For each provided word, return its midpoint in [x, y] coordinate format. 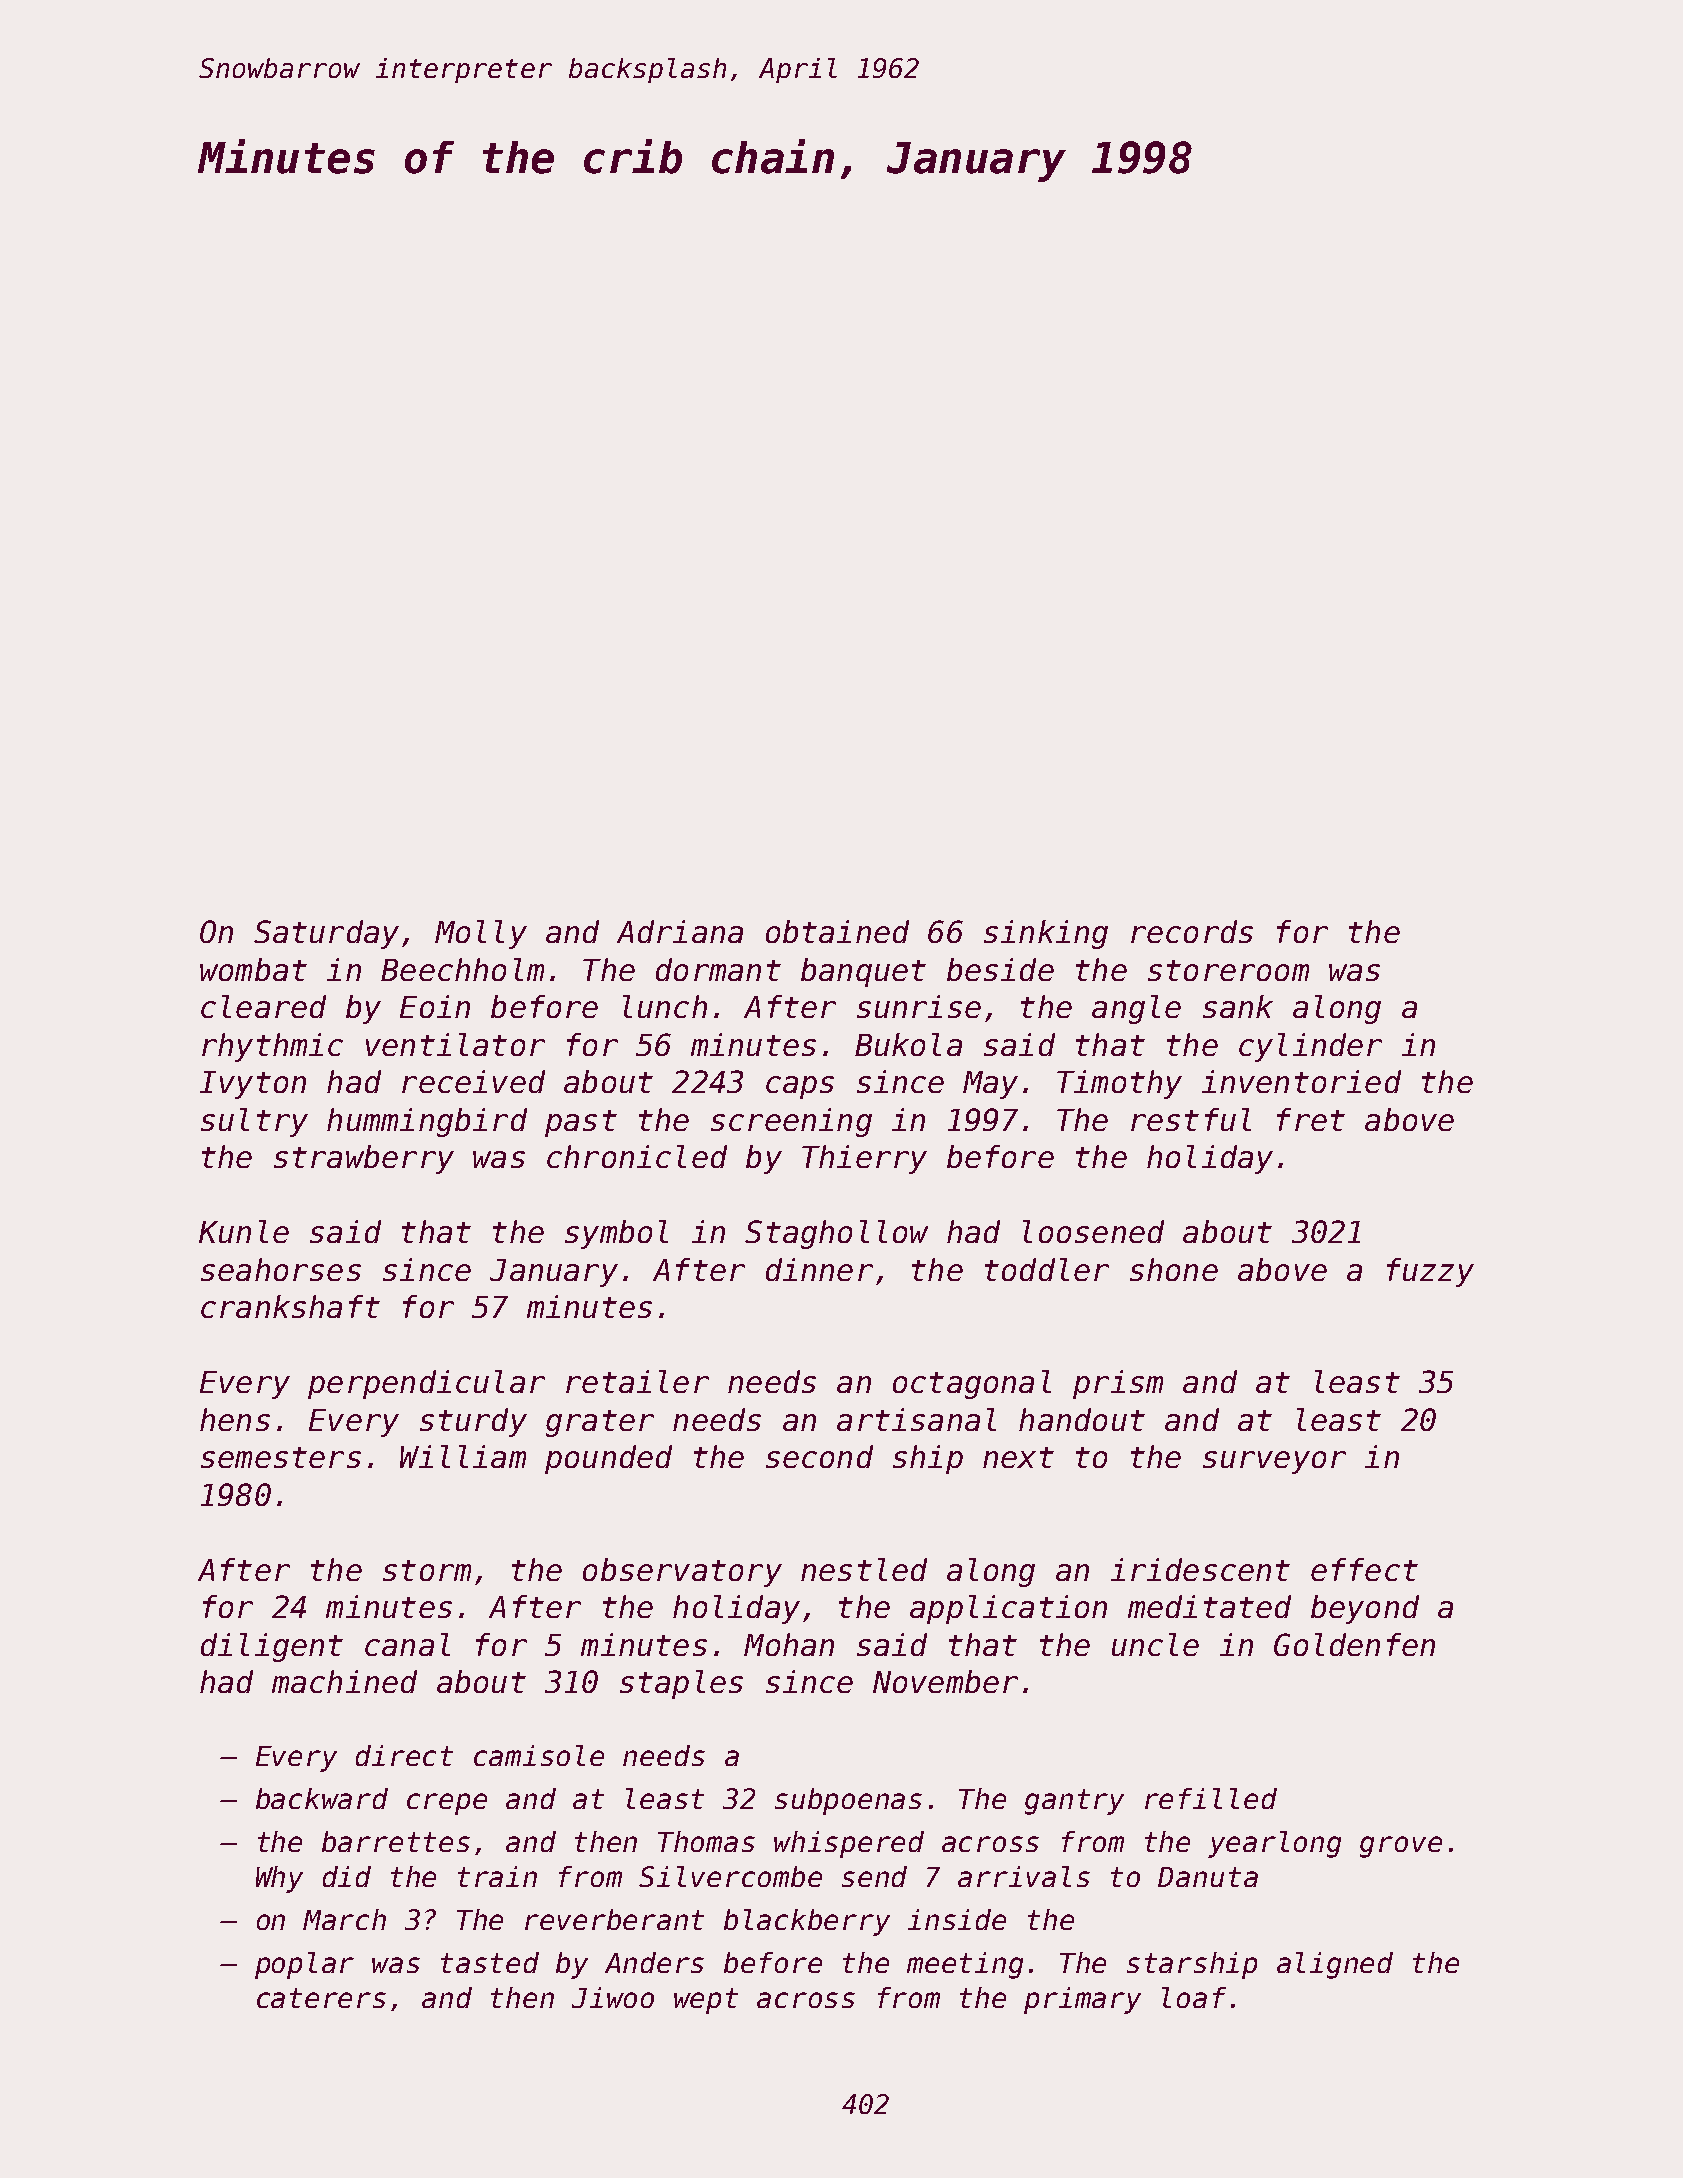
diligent [272, 1647]
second [819, 1456]
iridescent [1200, 1569]
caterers [321, 1998]
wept [706, 2001]
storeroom [1228, 970]
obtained [837, 931]
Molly [481, 934]
